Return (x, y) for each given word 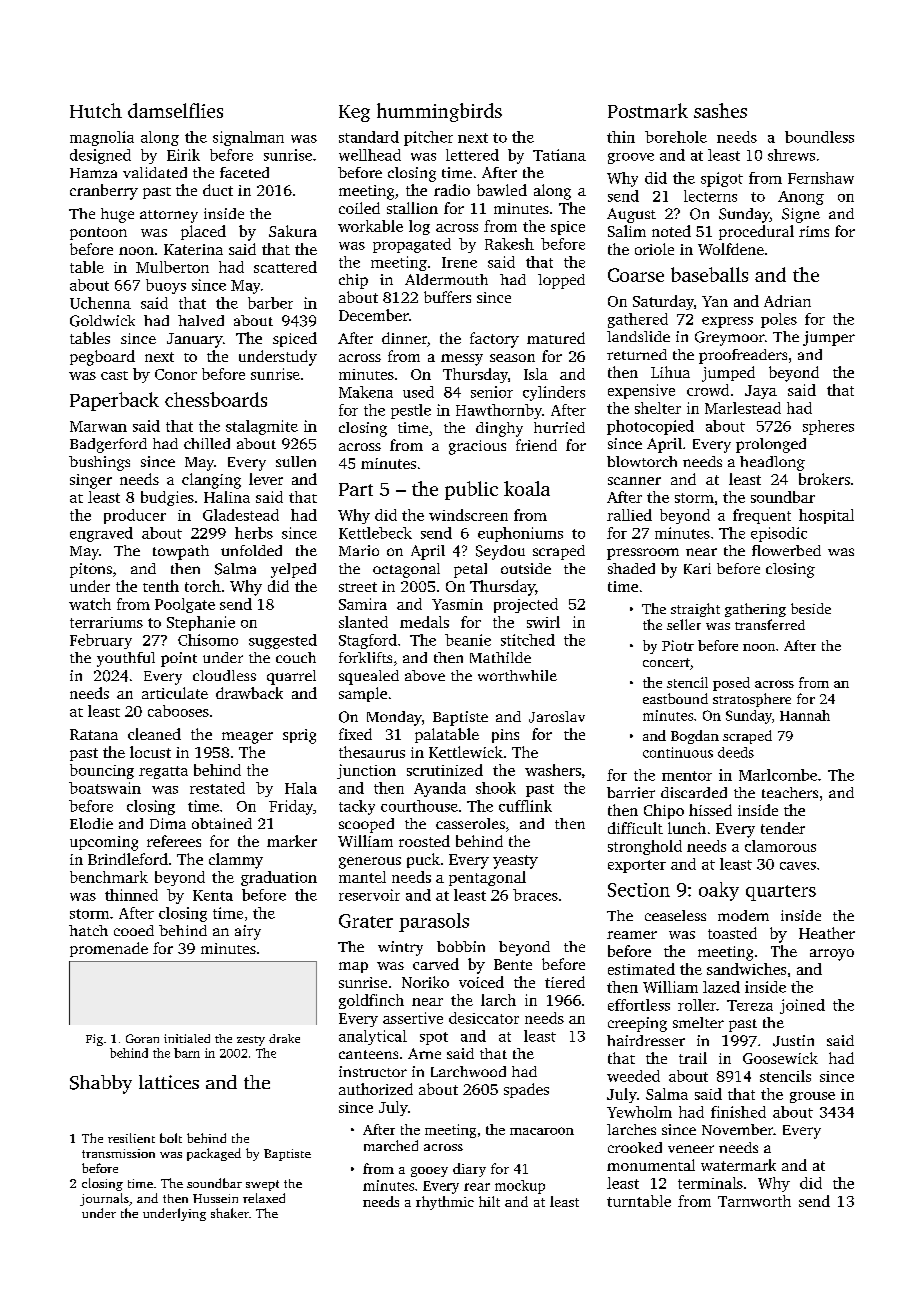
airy (248, 932)
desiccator (484, 1018)
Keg (354, 113)
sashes (720, 110)
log (419, 227)
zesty (251, 1041)
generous (370, 863)
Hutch (96, 110)
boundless (819, 137)
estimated (641, 969)
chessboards (216, 399)
